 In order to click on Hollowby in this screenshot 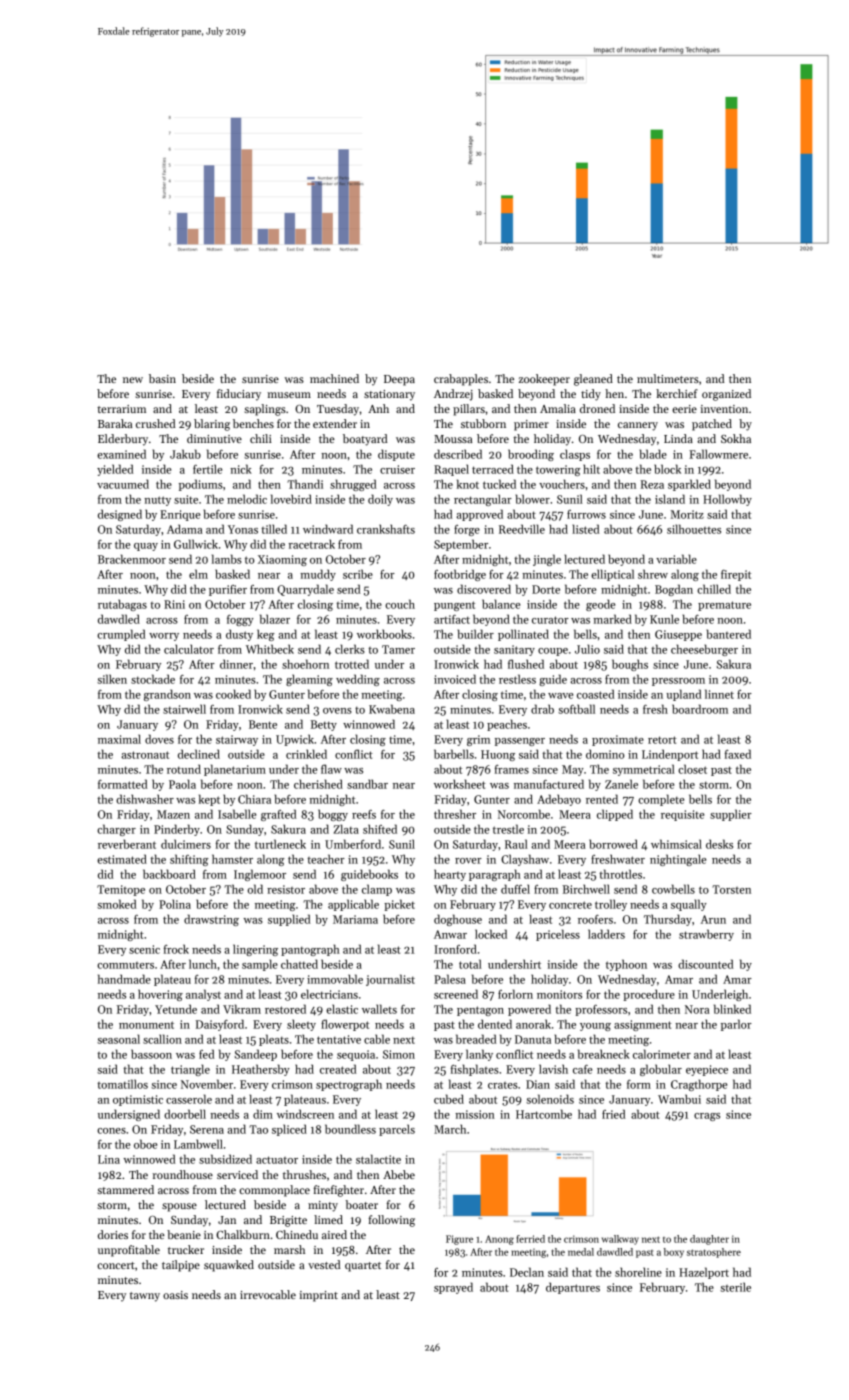, I will do `click(727, 500)`.
